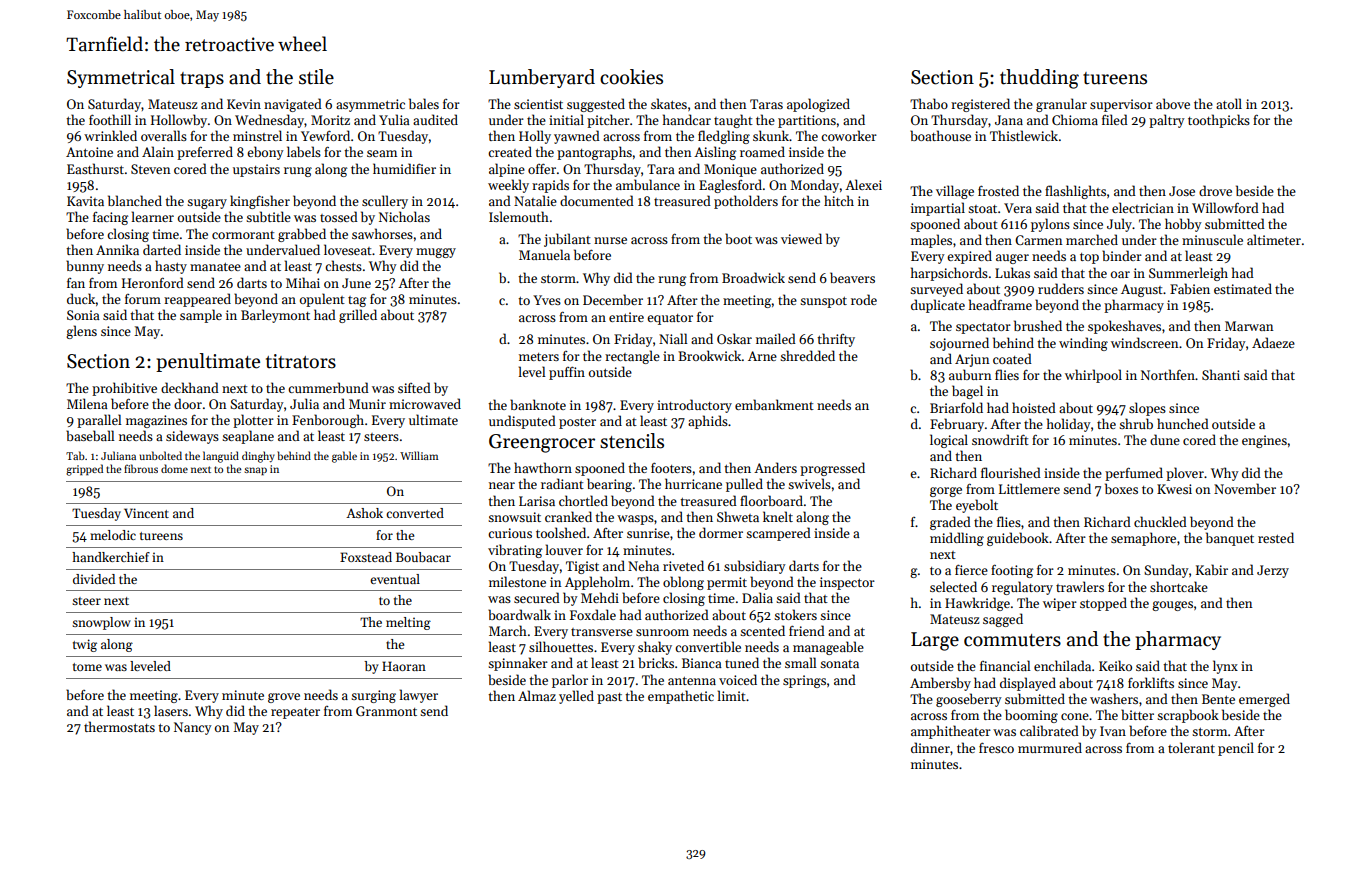 The height and width of the screenshot is (887, 1372). What do you see at coordinates (171, 710) in the screenshot?
I see `lasers` at bounding box center [171, 710].
